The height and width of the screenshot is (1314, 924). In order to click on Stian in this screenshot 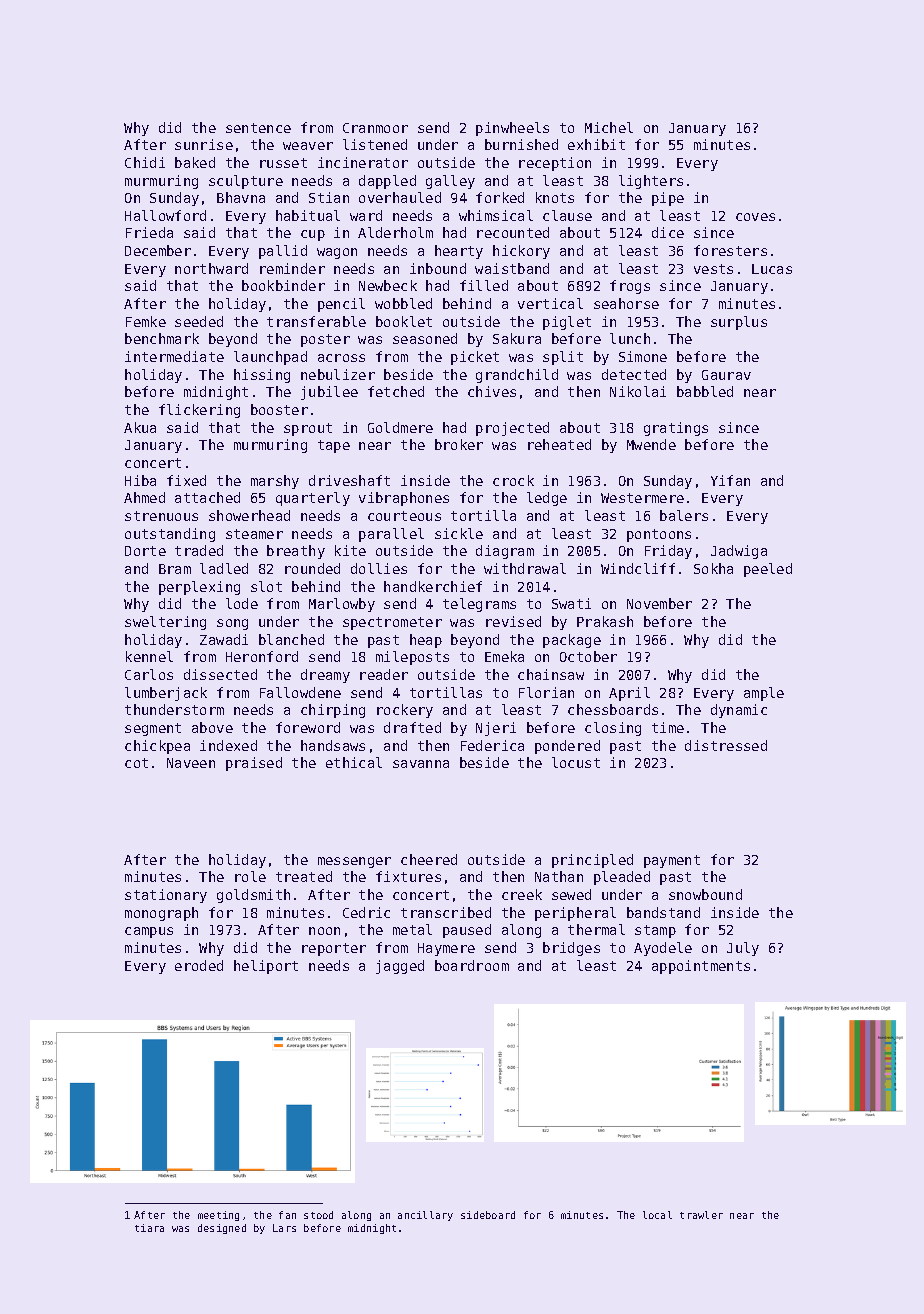, I will do `click(329, 197)`.
